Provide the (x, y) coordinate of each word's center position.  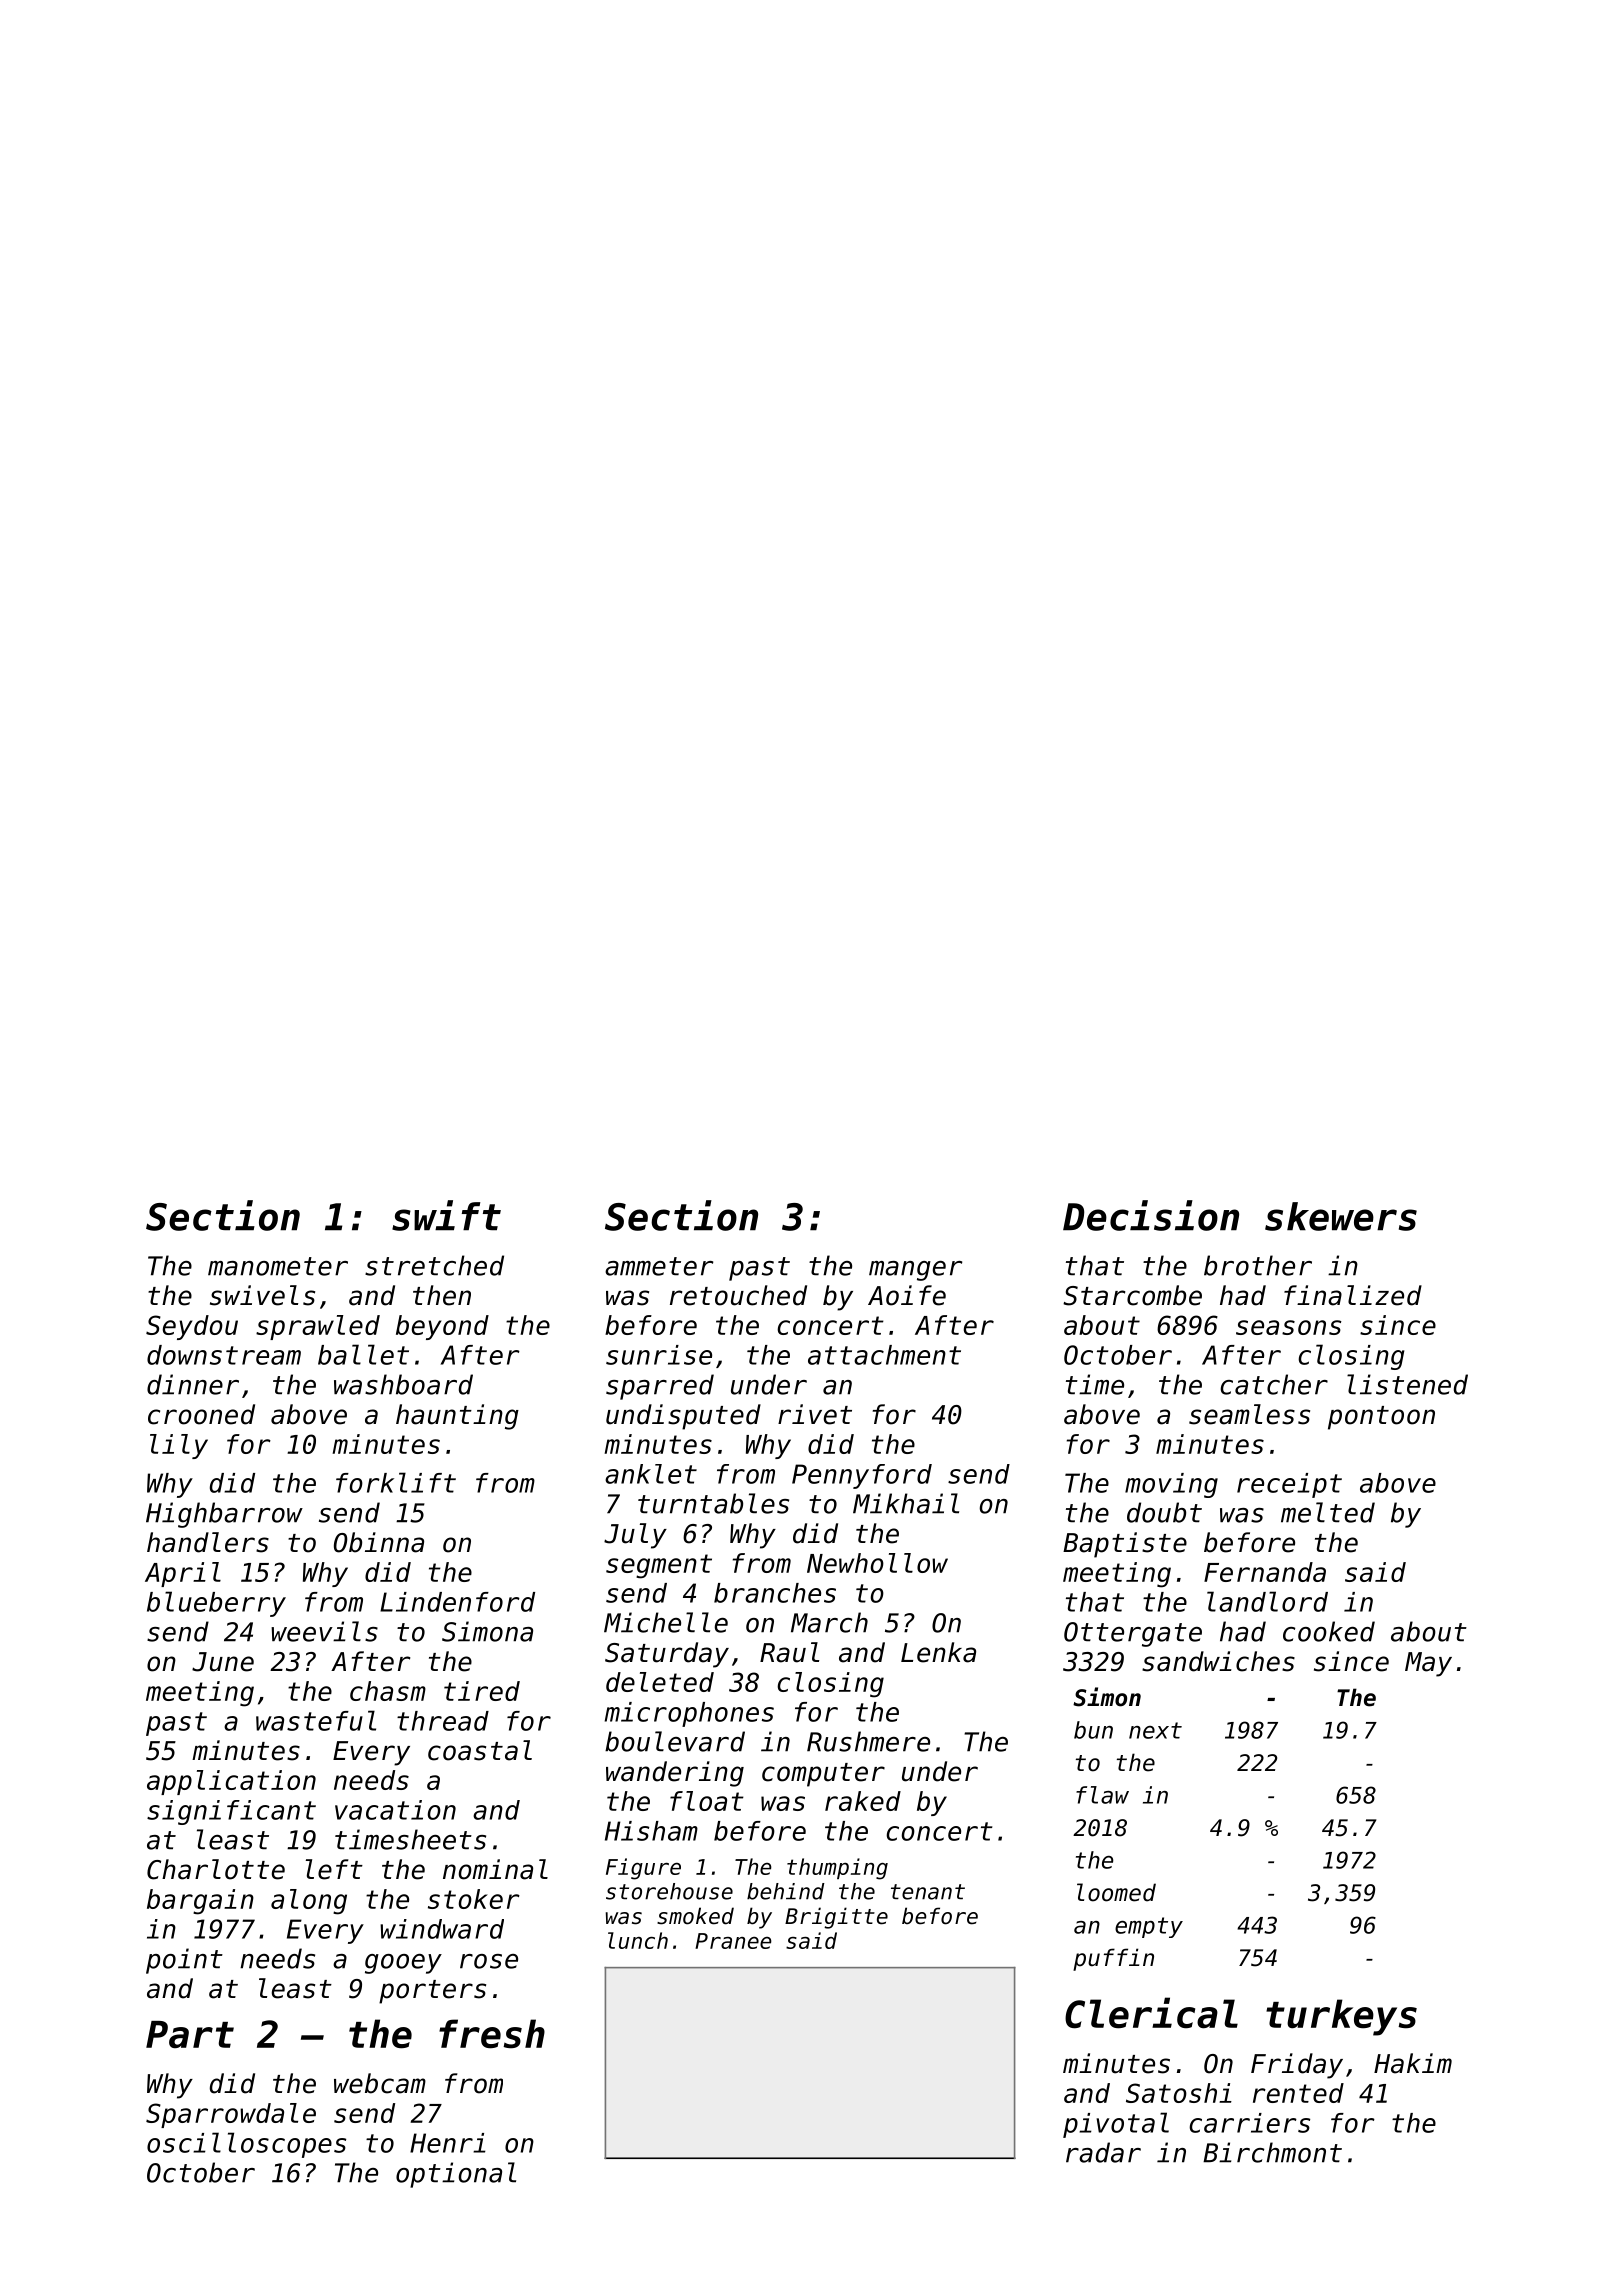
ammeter (659, 1266)
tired (482, 1691)
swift (446, 1215)
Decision (1151, 1215)
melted (1328, 1512)
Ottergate (1133, 1634)
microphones (689, 1714)
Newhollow (877, 1563)
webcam (380, 2083)
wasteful (316, 1720)
